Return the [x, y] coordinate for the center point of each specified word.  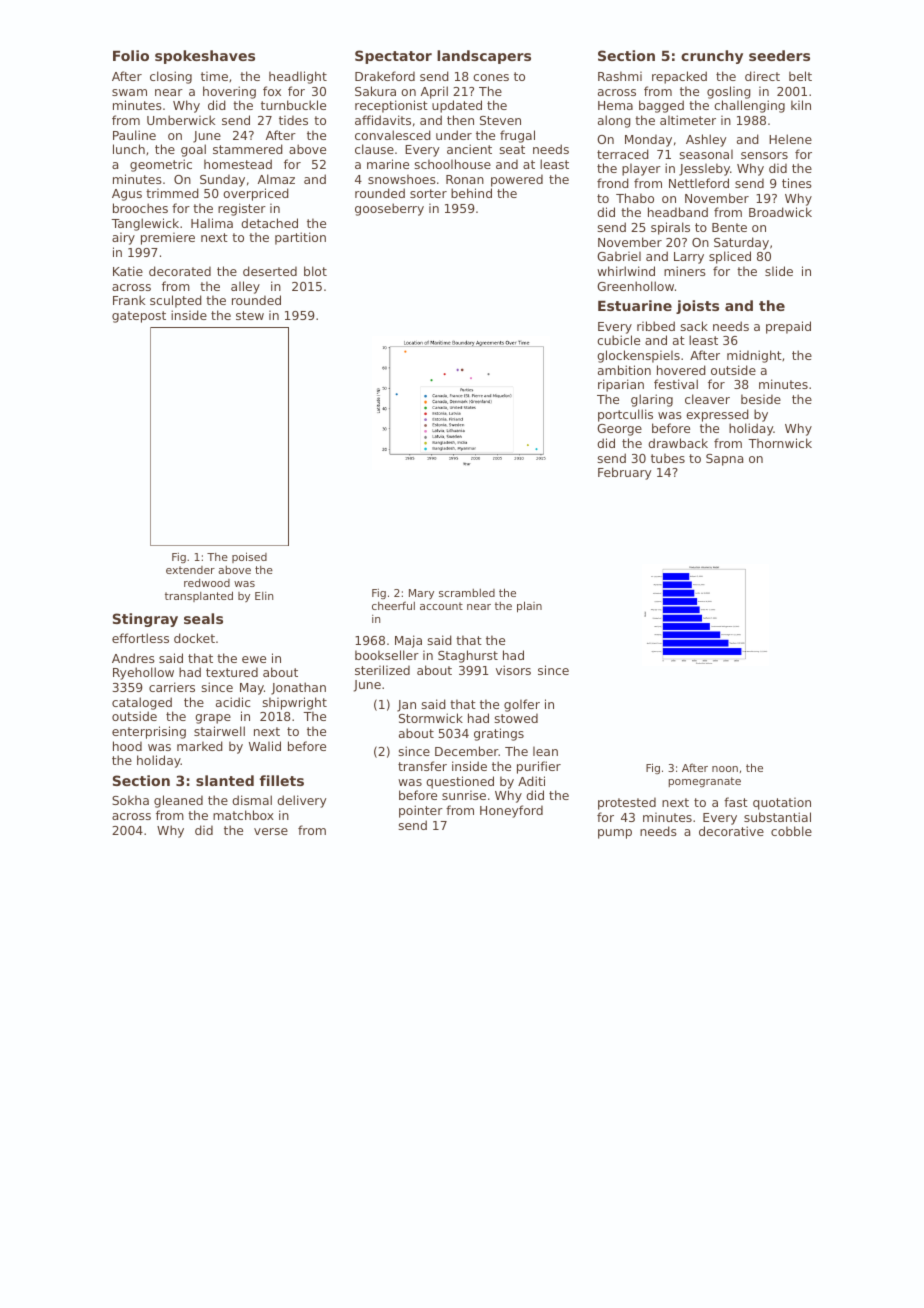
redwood [207, 583]
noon [725, 769]
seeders [779, 55]
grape [213, 719]
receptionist [391, 106]
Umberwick [181, 120]
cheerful [393, 605]
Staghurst [468, 656]
